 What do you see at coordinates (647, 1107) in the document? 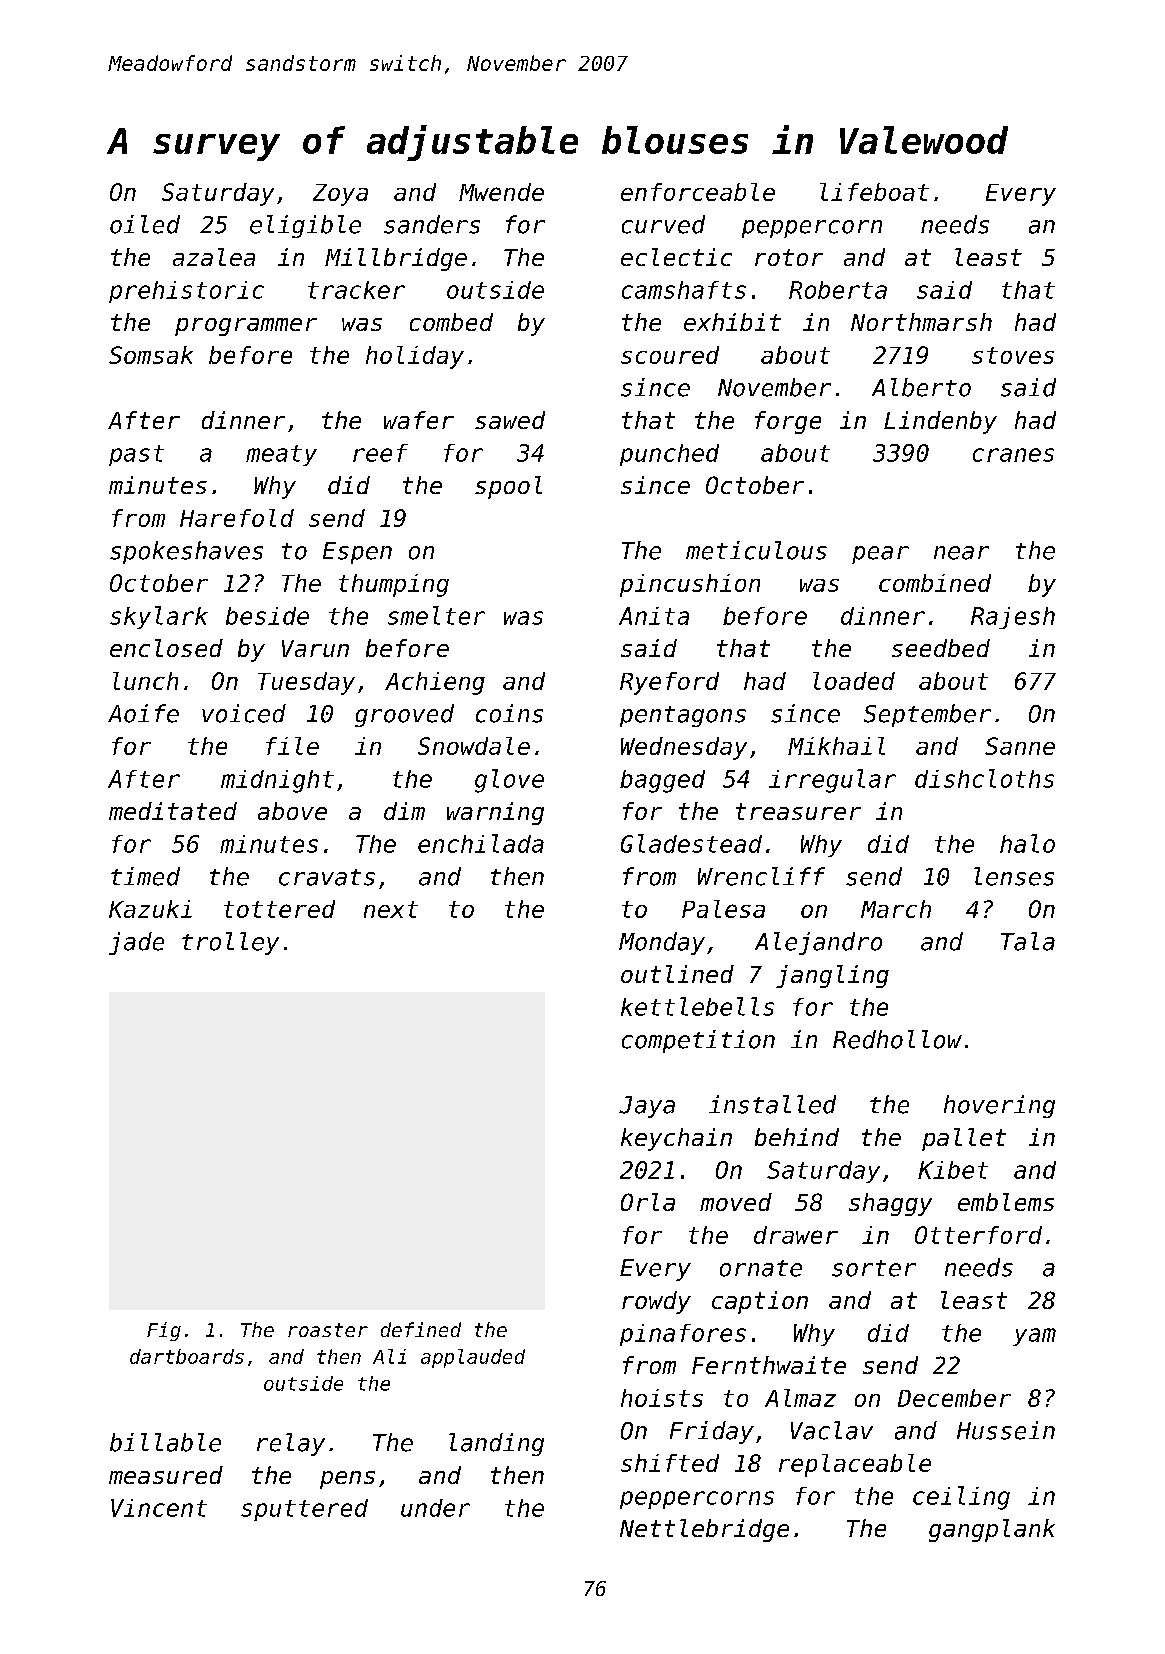
I see `Jaya` at bounding box center [647, 1107].
